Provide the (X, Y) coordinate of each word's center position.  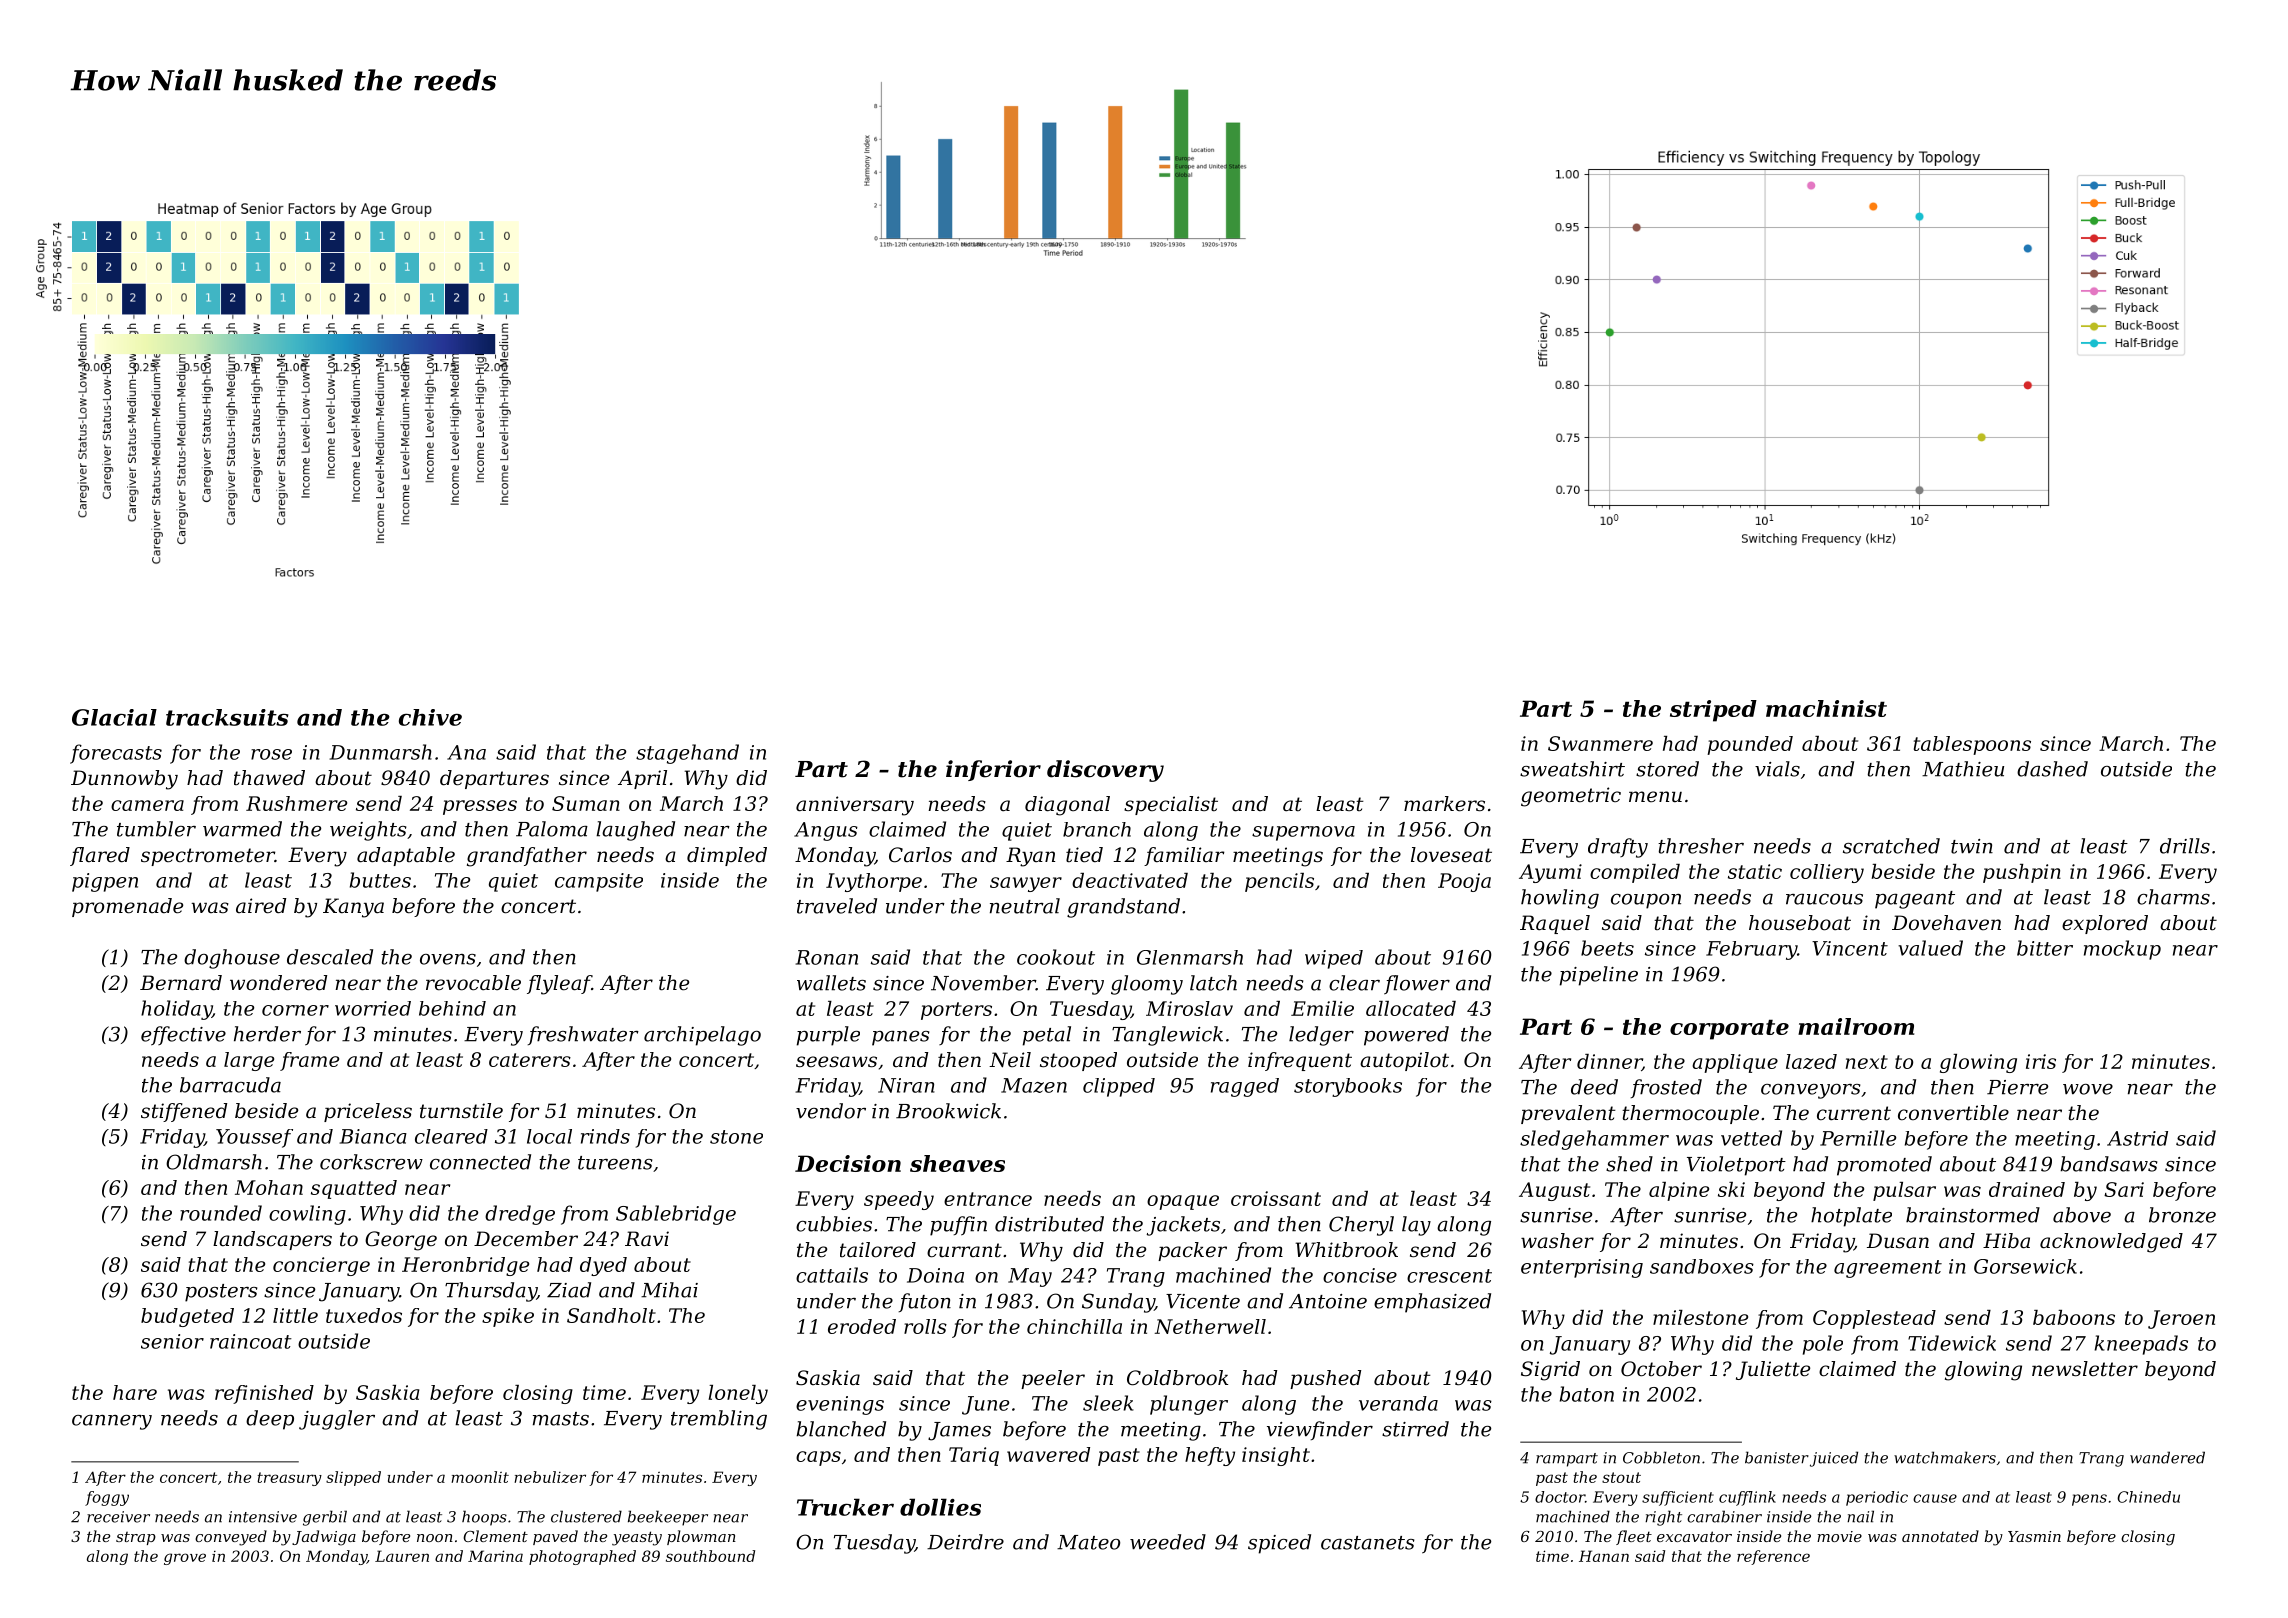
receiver (118, 1517)
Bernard (181, 983)
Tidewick (1952, 1343)
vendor (831, 1111)
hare (135, 1392)
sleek (1108, 1403)
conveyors (1811, 1091)
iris (2041, 1061)
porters (956, 1011)
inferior (993, 770)
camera (147, 805)
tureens (615, 1163)
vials (1777, 769)
